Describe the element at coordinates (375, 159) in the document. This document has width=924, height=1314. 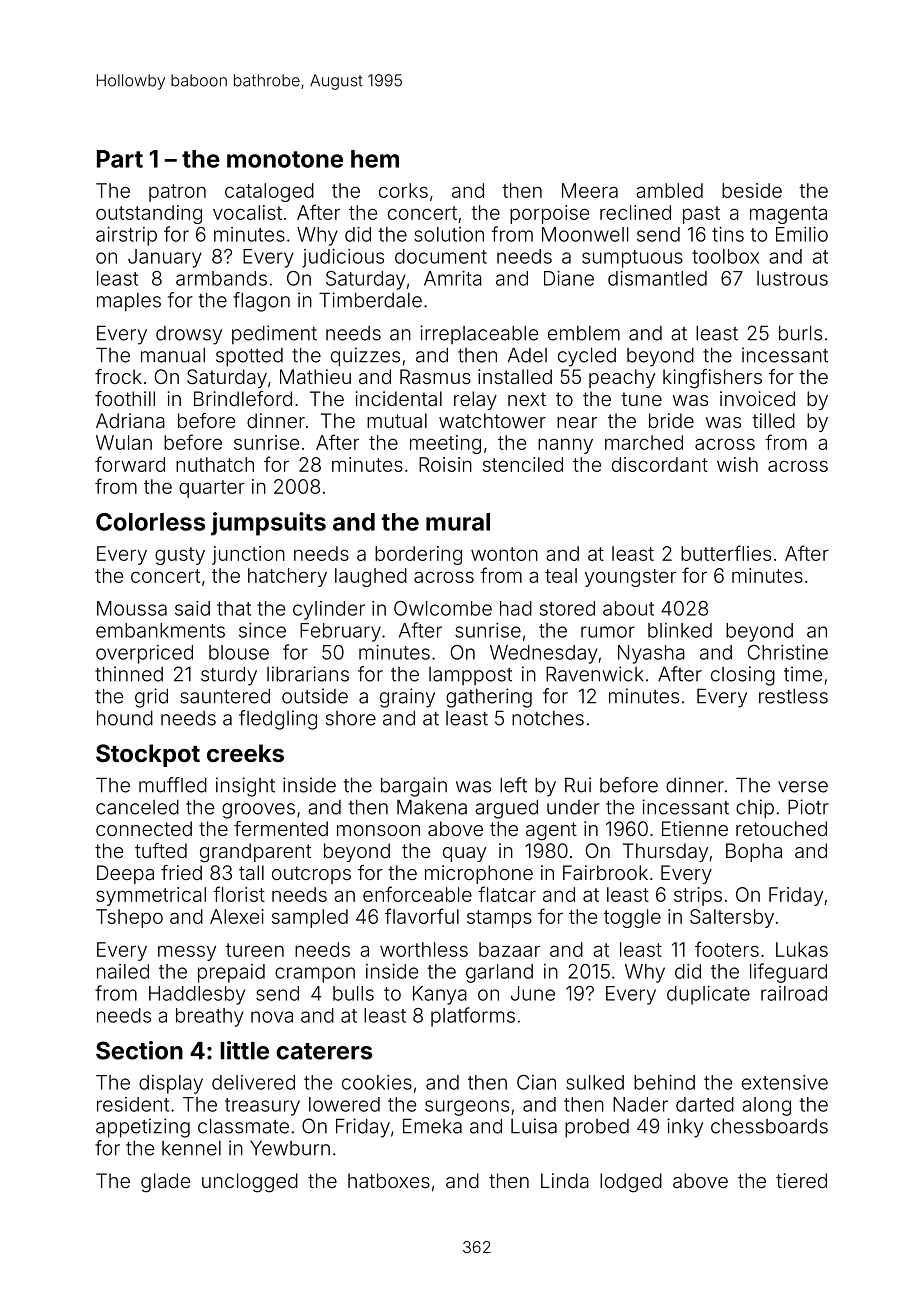
I see `hem` at that location.
